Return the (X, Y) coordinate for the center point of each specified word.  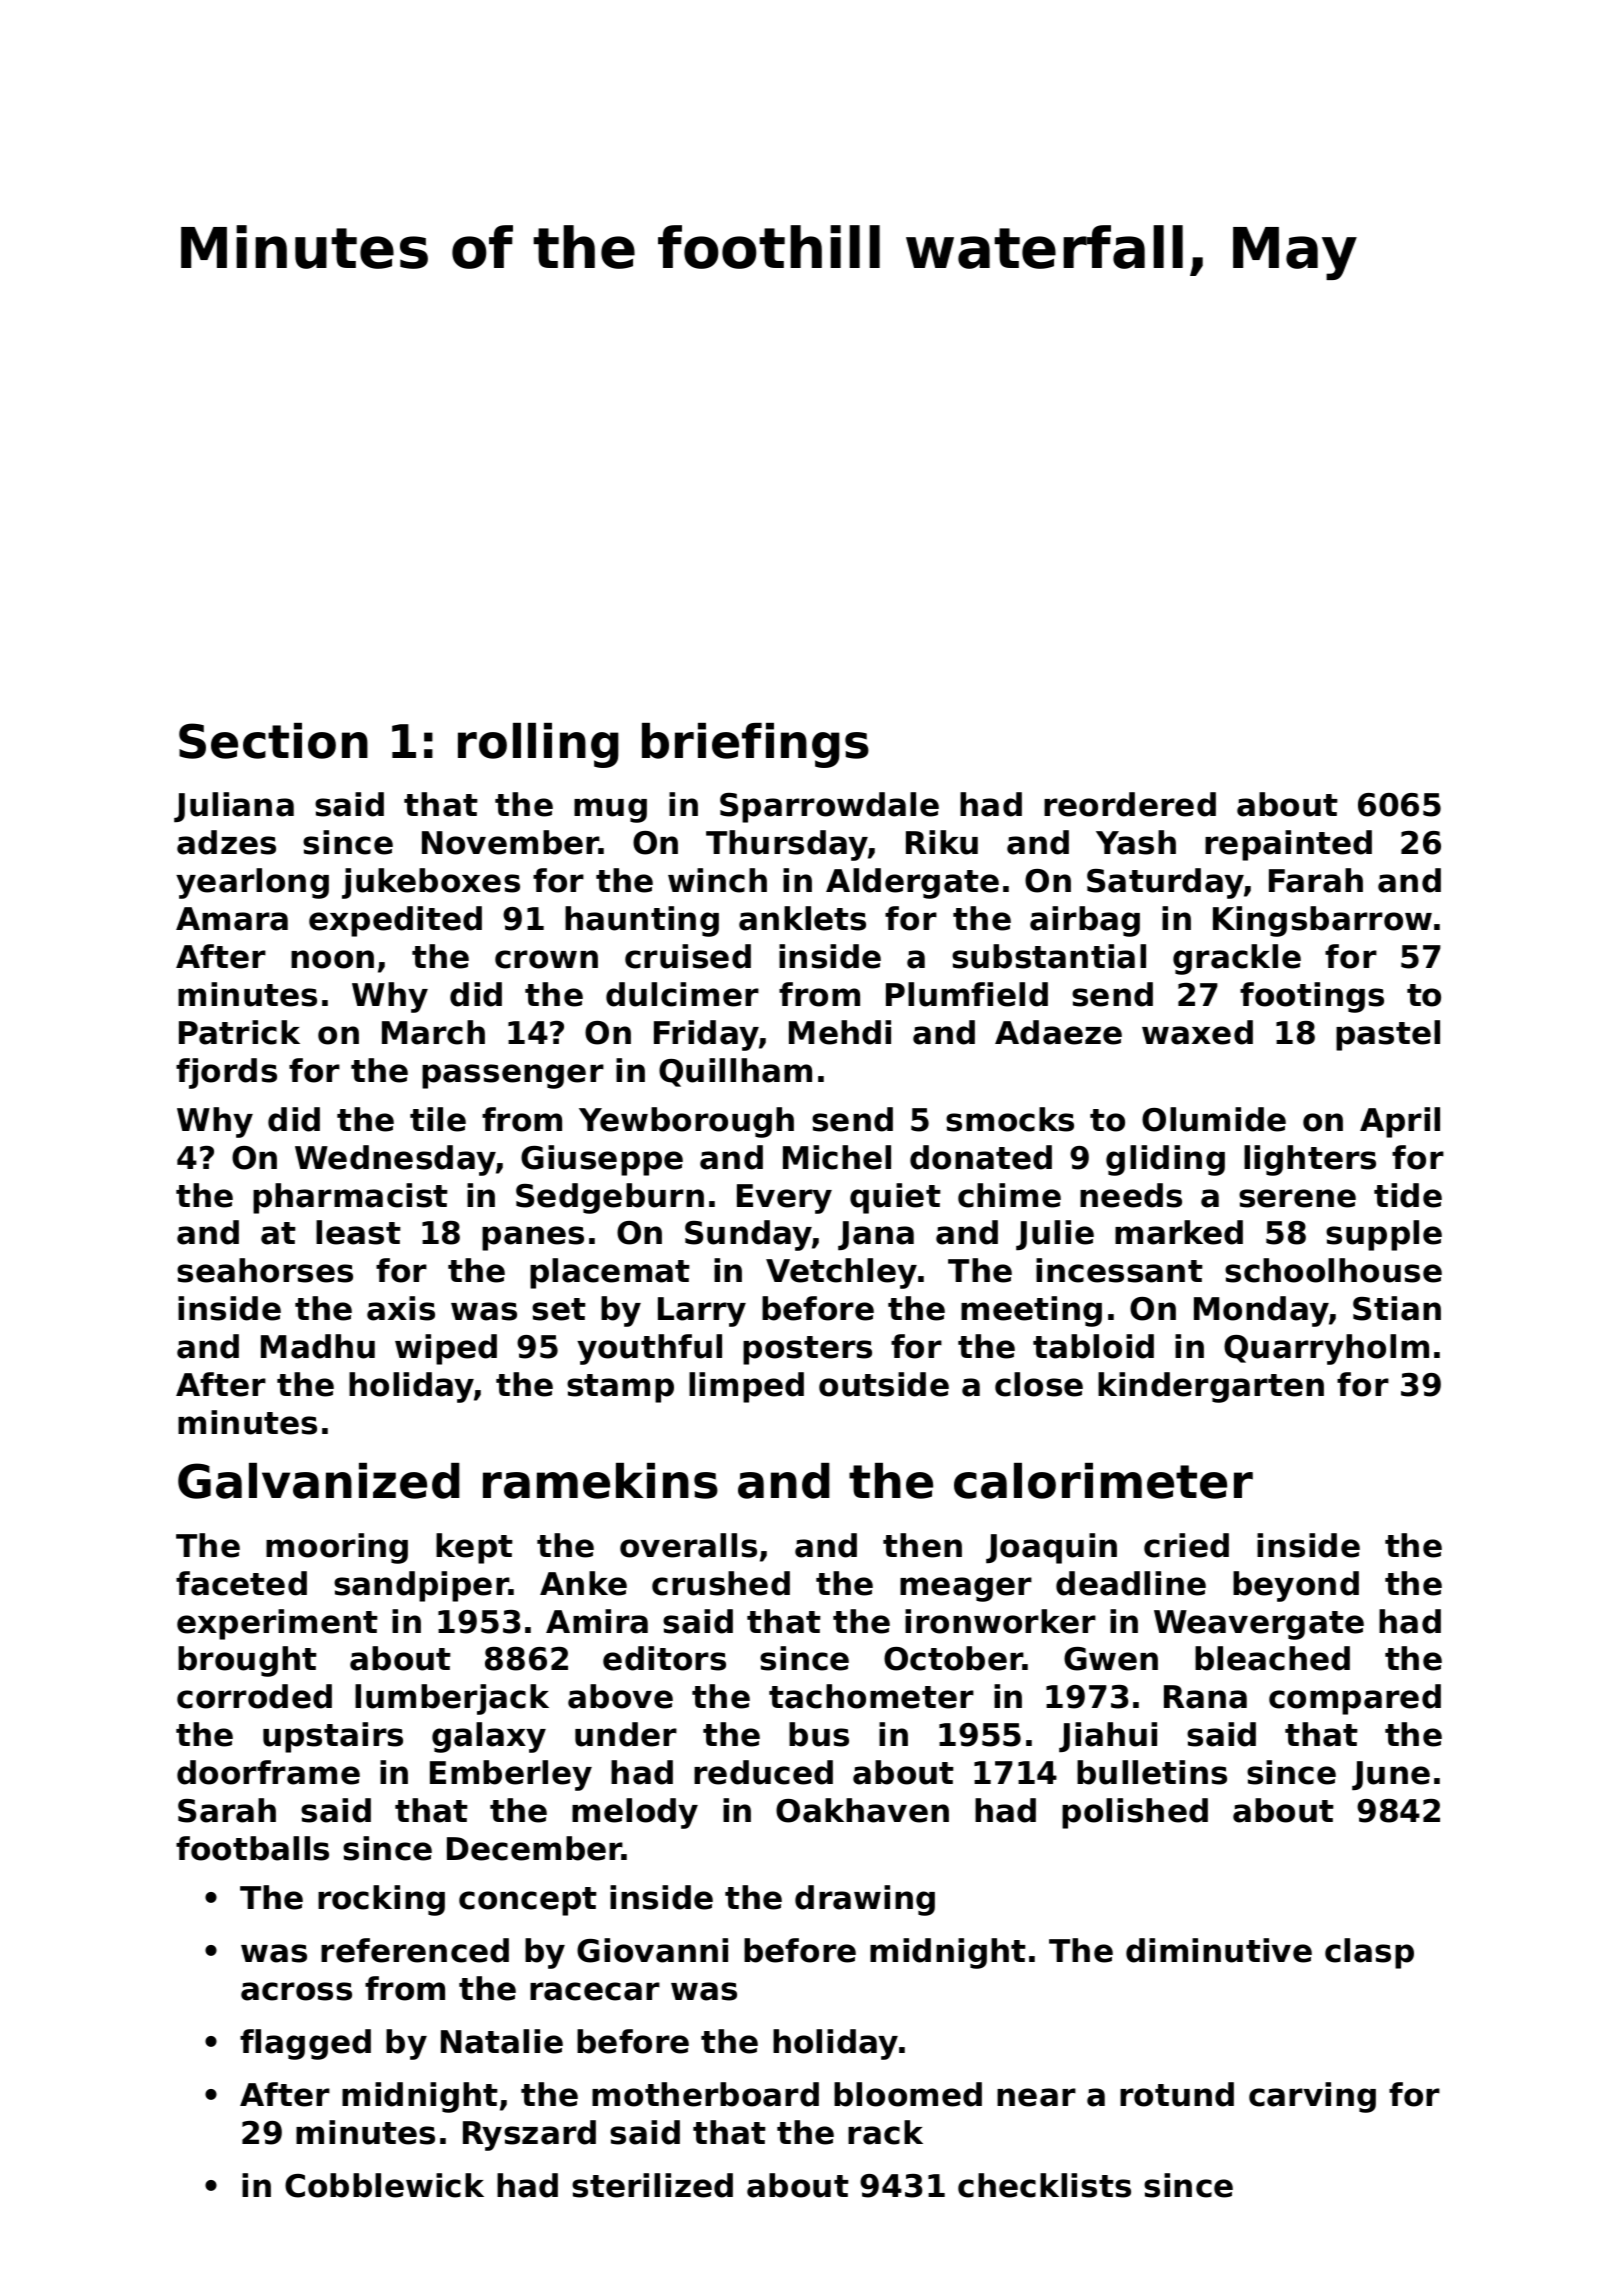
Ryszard (529, 2135)
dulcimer (682, 994)
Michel (837, 1157)
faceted (241, 1583)
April (1400, 1122)
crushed (721, 1583)
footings (1312, 997)
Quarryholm (1326, 1349)
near (1036, 2097)
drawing (865, 1900)
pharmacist (350, 1198)
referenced (415, 1950)
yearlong (252, 883)
